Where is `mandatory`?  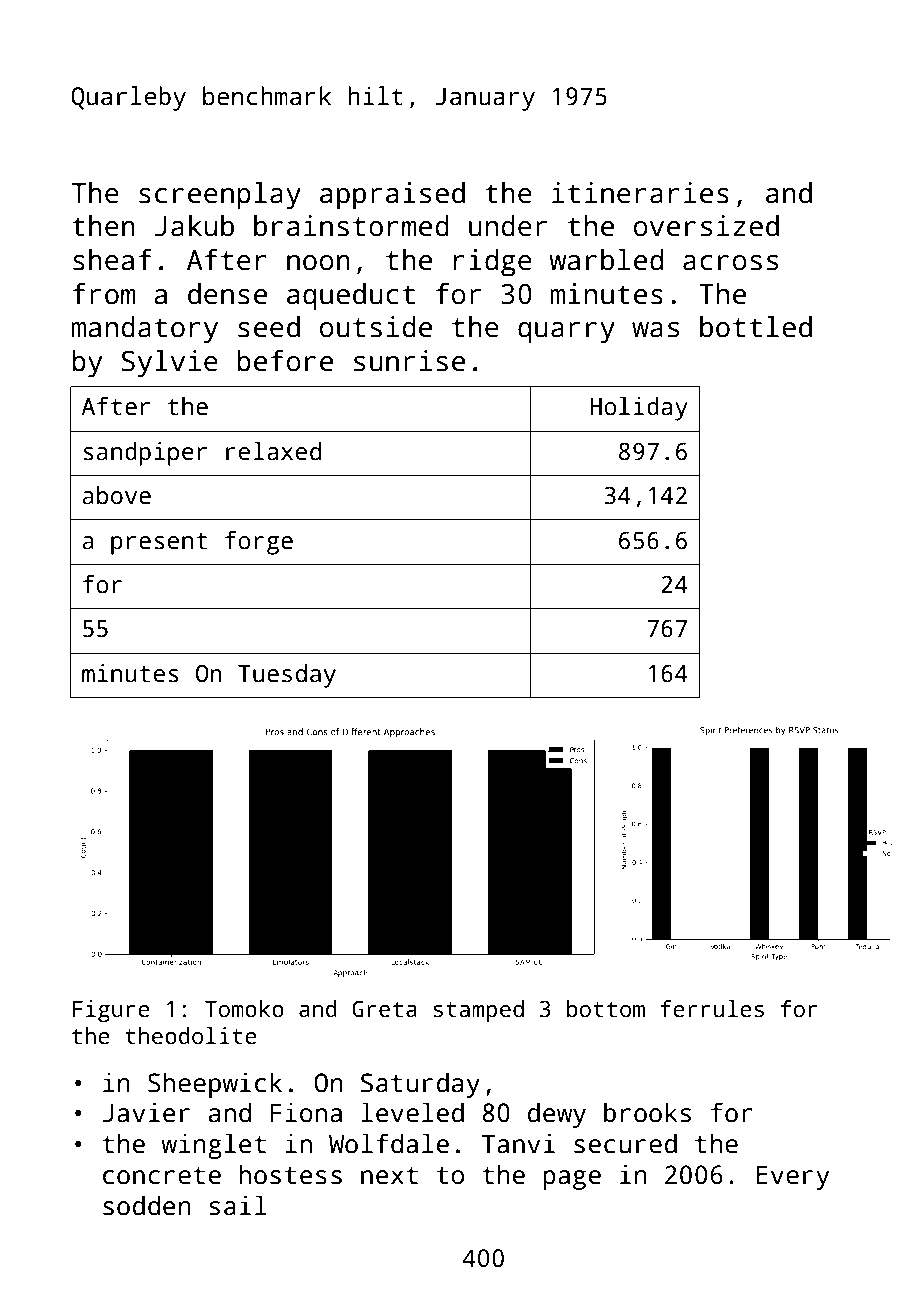
mandatory is located at coordinates (145, 330).
